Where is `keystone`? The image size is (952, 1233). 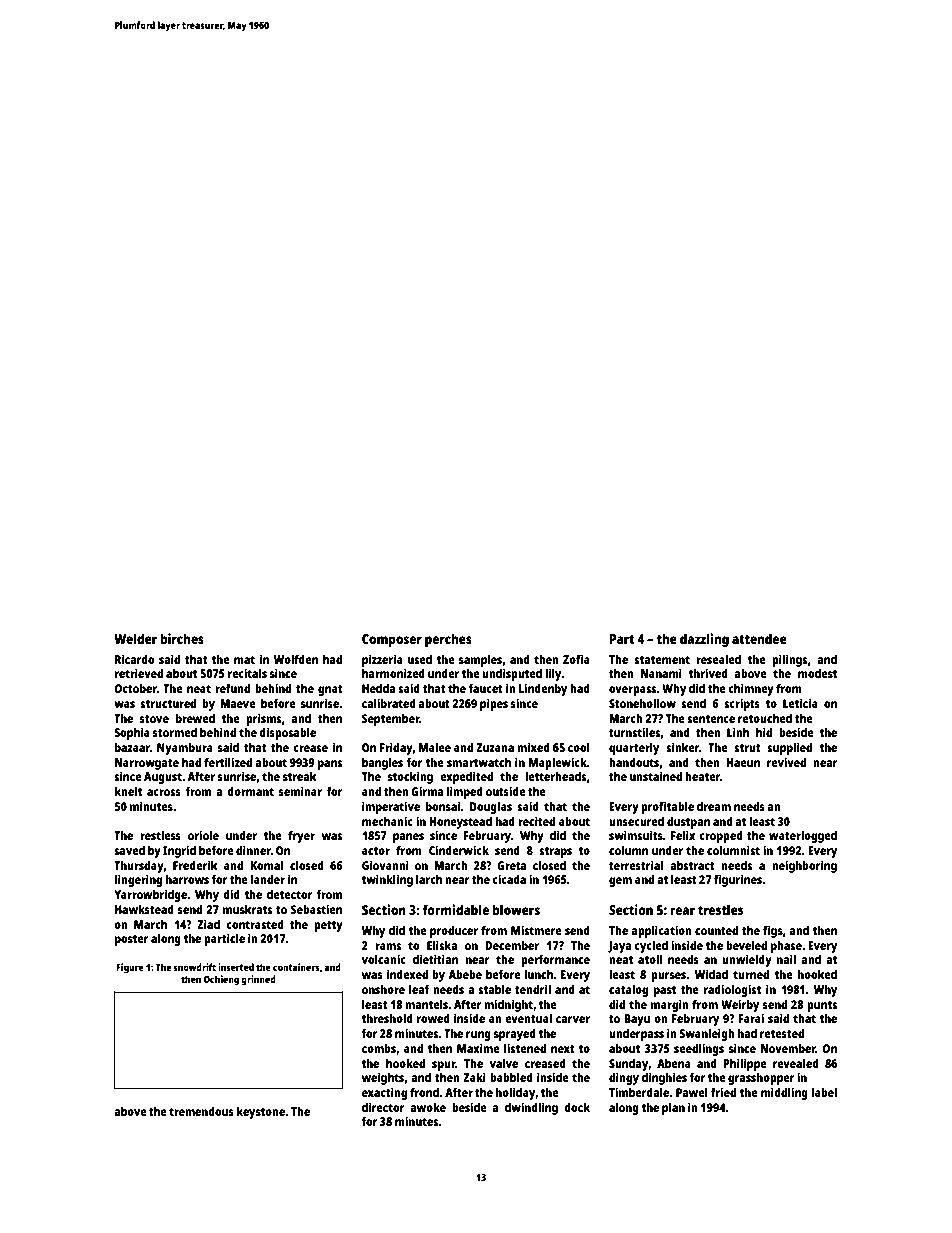 keystone is located at coordinates (261, 1113).
